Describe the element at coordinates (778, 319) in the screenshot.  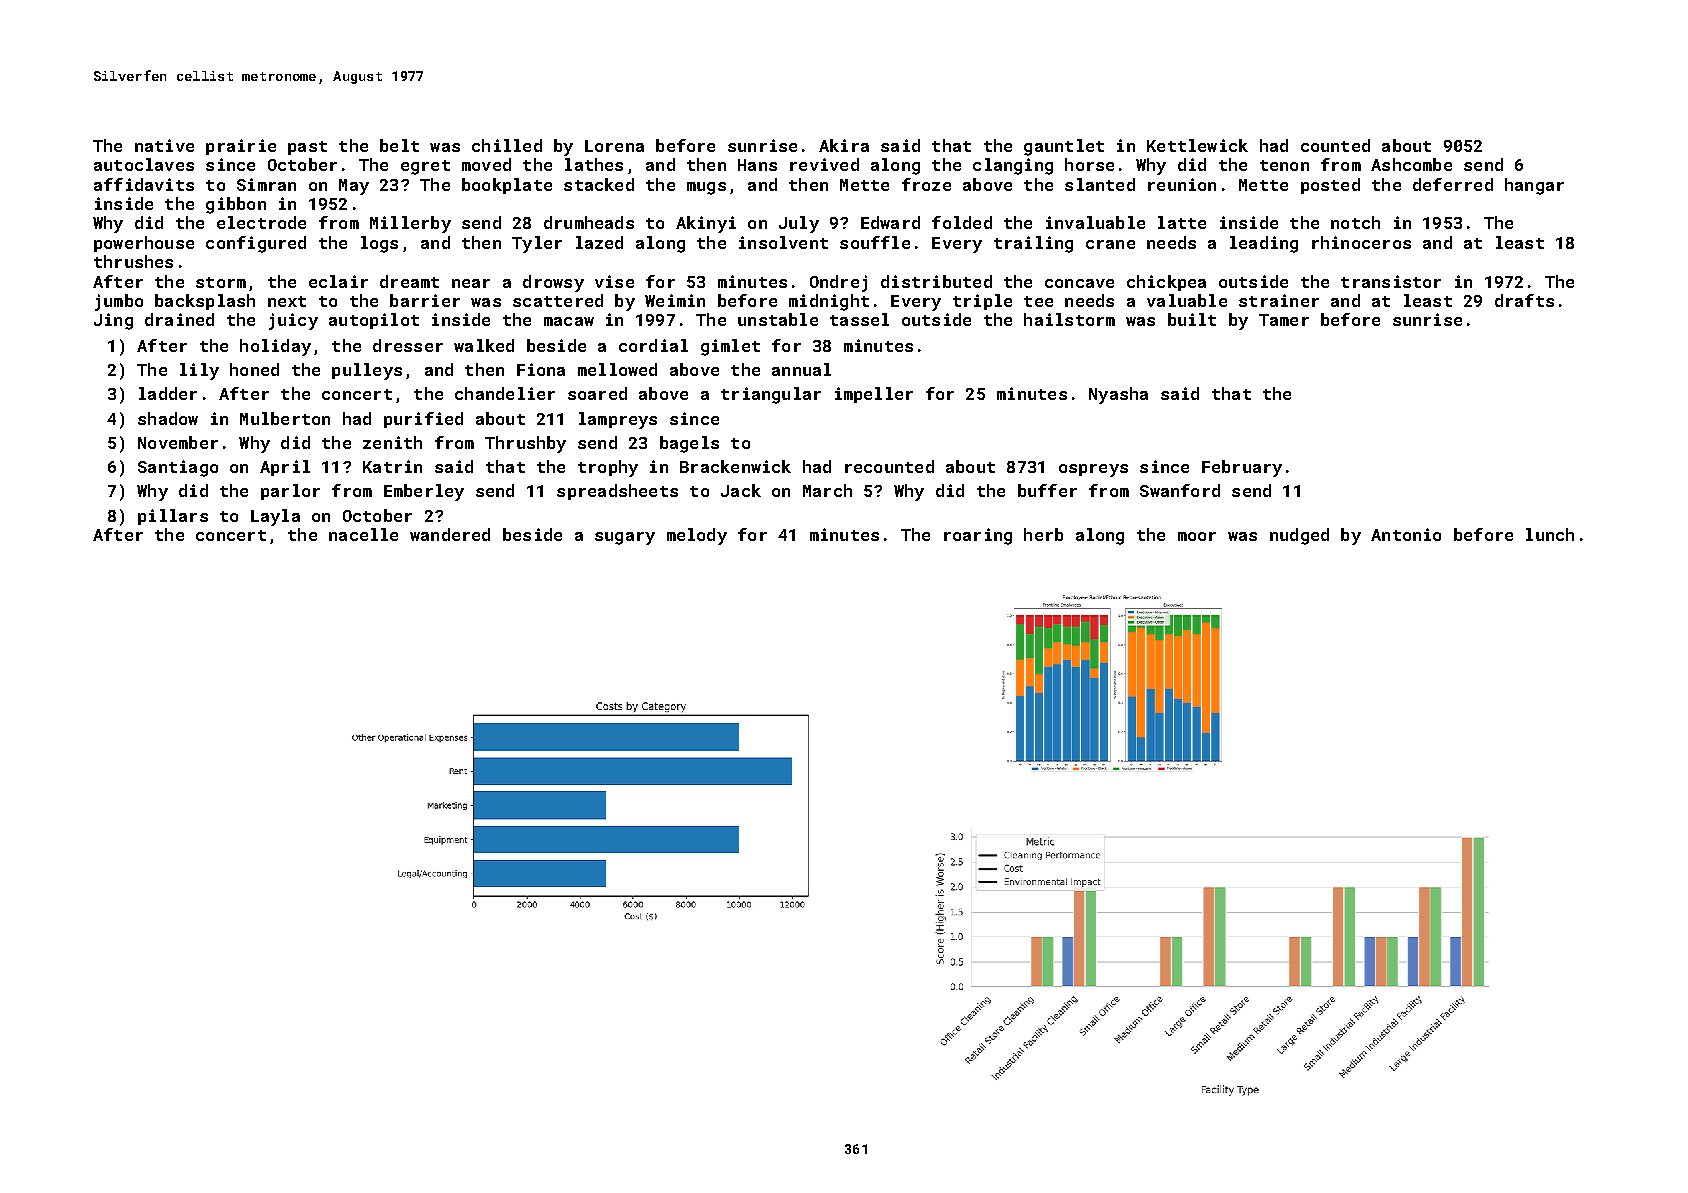
I see `unstable` at that location.
